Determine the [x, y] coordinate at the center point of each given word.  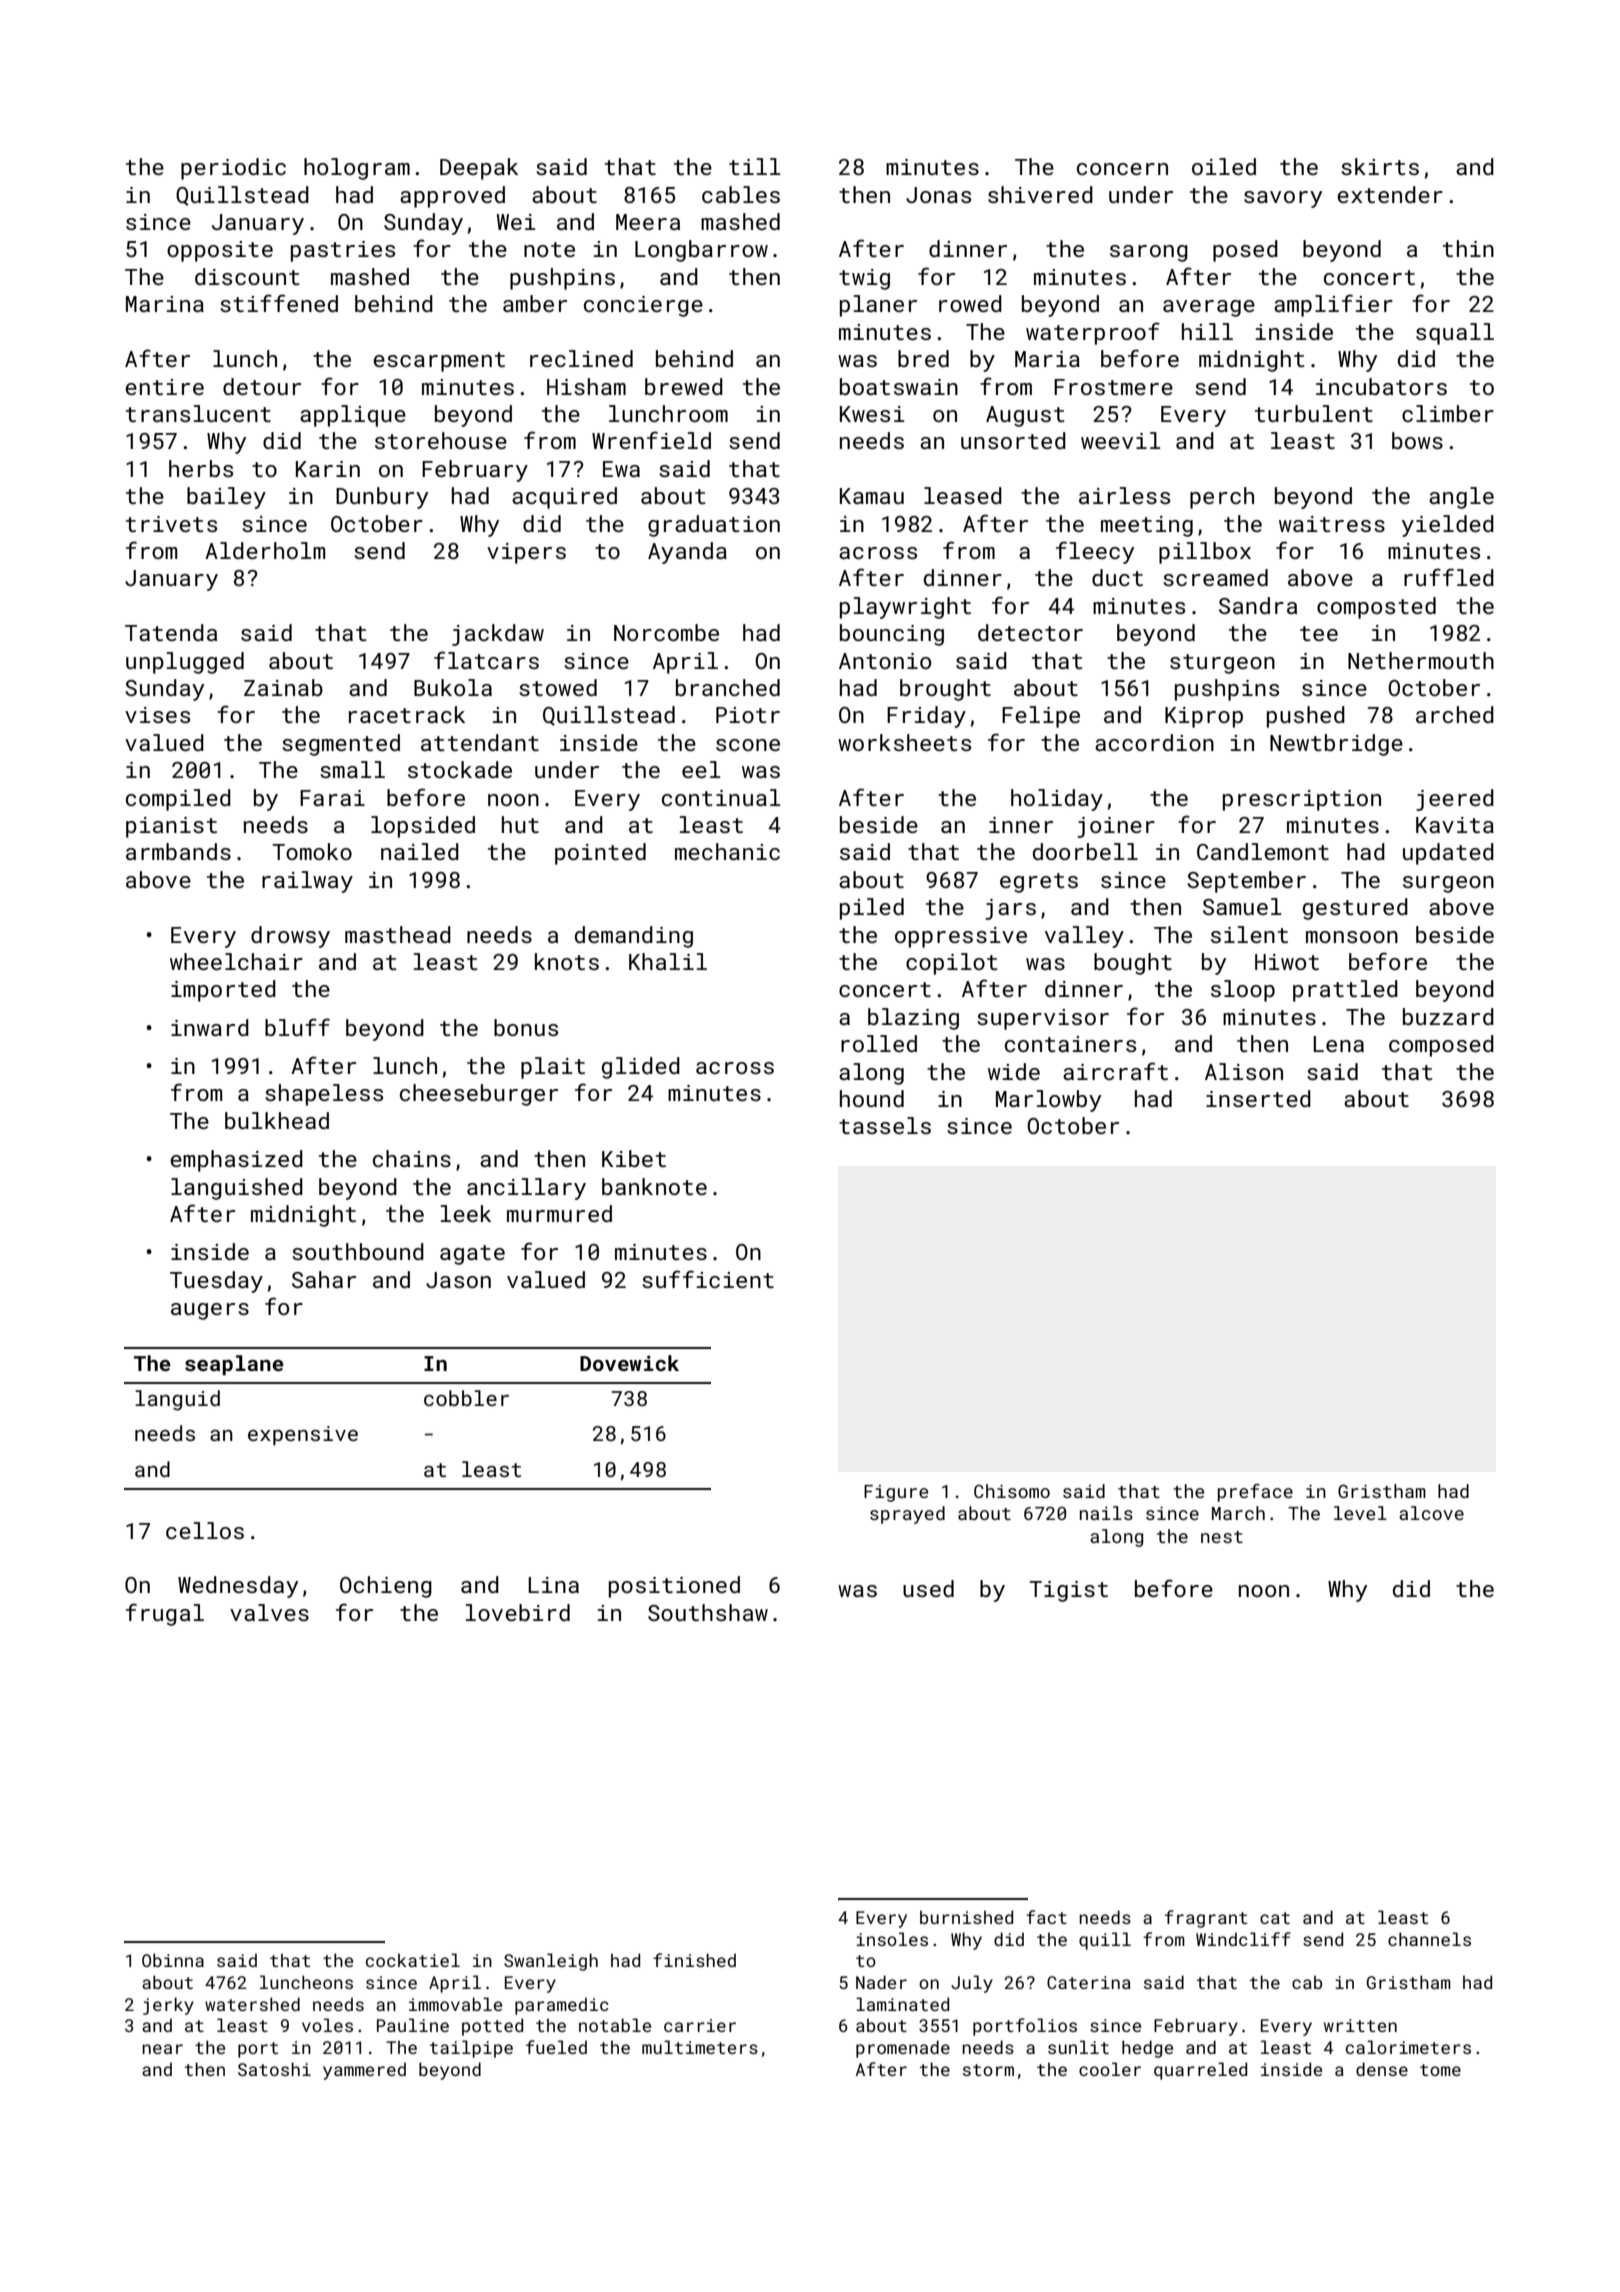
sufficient [708, 1279]
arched [1455, 714]
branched [728, 687]
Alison [1244, 1071]
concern [1122, 169]
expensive [303, 1436]
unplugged [185, 663]
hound [872, 1098]
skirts [1380, 166]
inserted [1258, 1098]
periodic [233, 169]
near [162, 2049]
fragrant [1206, 1919]
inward [210, 1027]
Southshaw [708, 1612]
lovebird [518, 1612]
